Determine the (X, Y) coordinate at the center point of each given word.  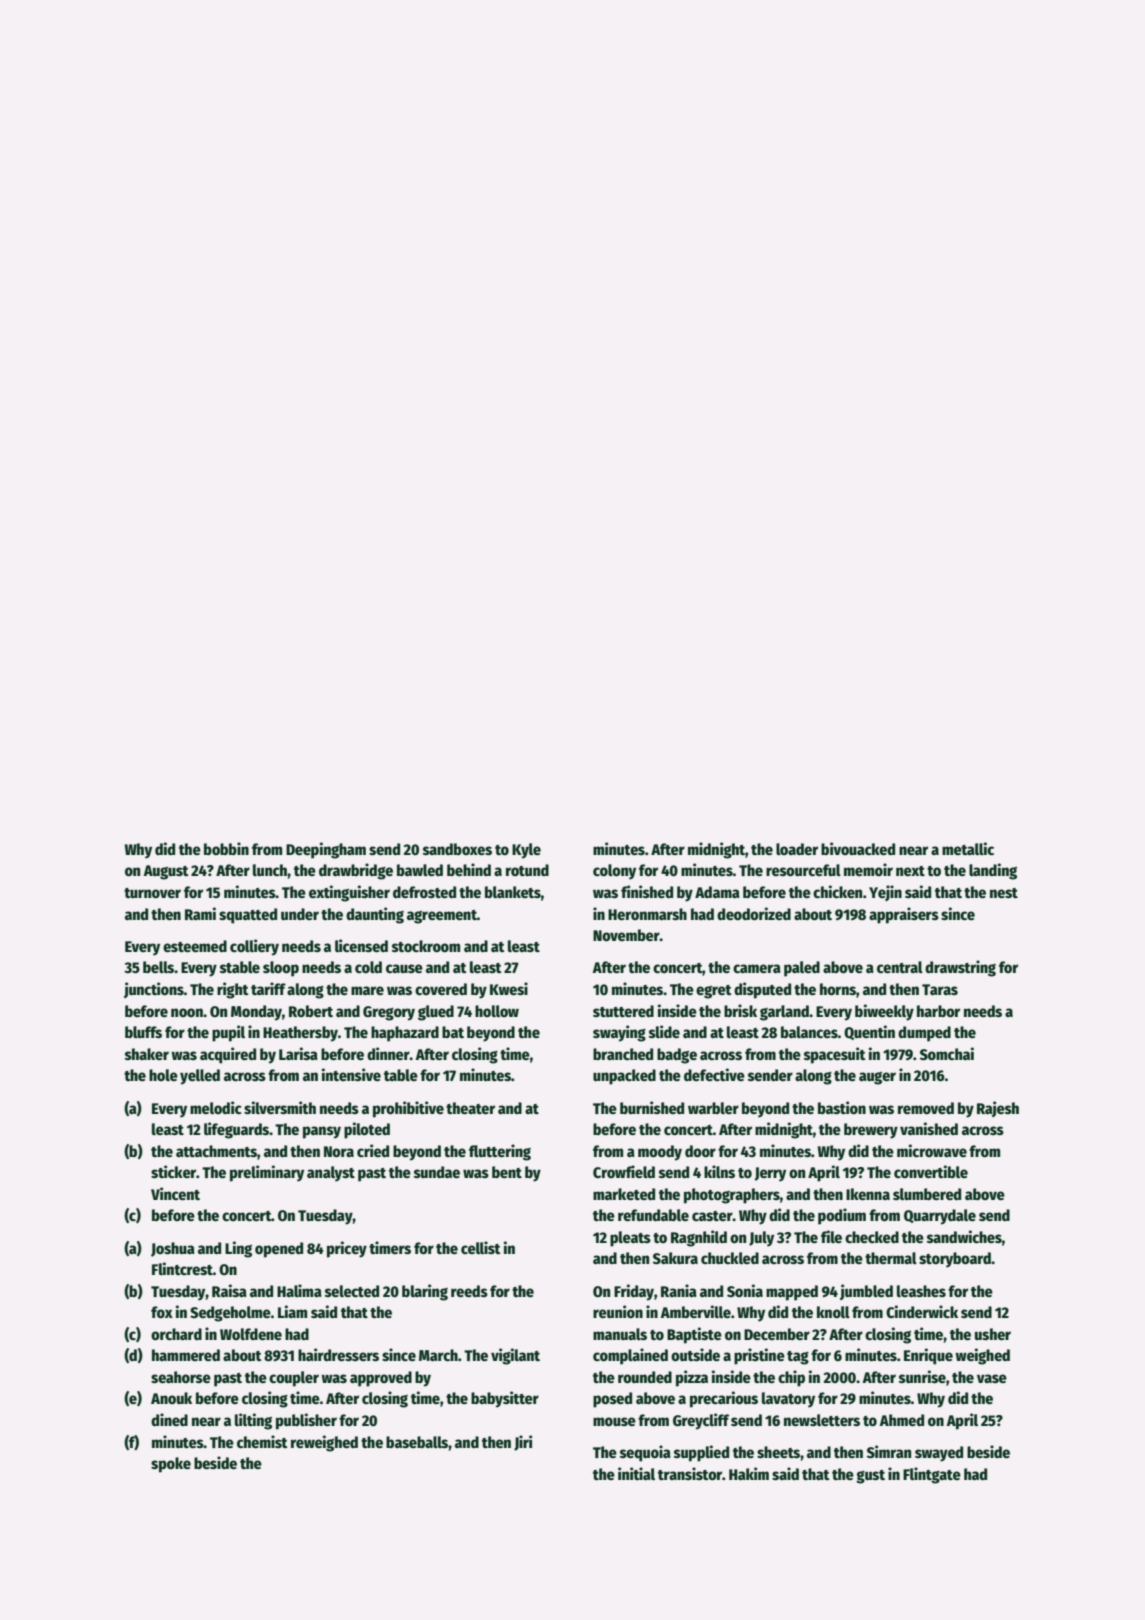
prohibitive (408, 1109)
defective (714, 1074)
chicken (837, 891)
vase (992, 1378)
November (626, 935)
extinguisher (349, 893)
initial (636, 1473)
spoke (171, 1465)
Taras (940, 989)
